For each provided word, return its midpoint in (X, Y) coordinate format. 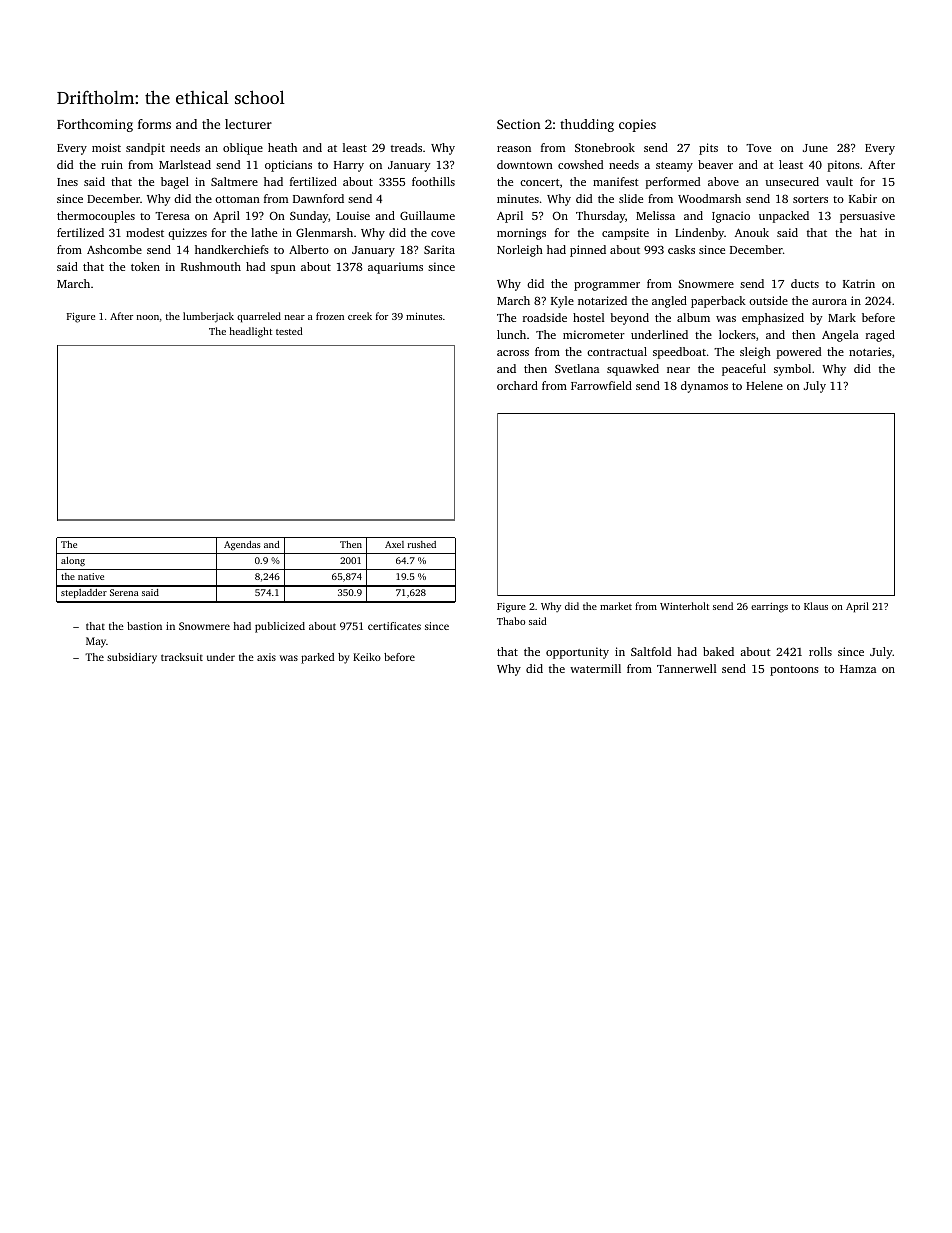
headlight (251, 332)
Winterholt (684, 606)
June (815, 148)
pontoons (794, 671)
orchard (517, 385)
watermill (595, 668)
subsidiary (132, 658)
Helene (764, 385)
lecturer (248, 124)
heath (282, 147)
